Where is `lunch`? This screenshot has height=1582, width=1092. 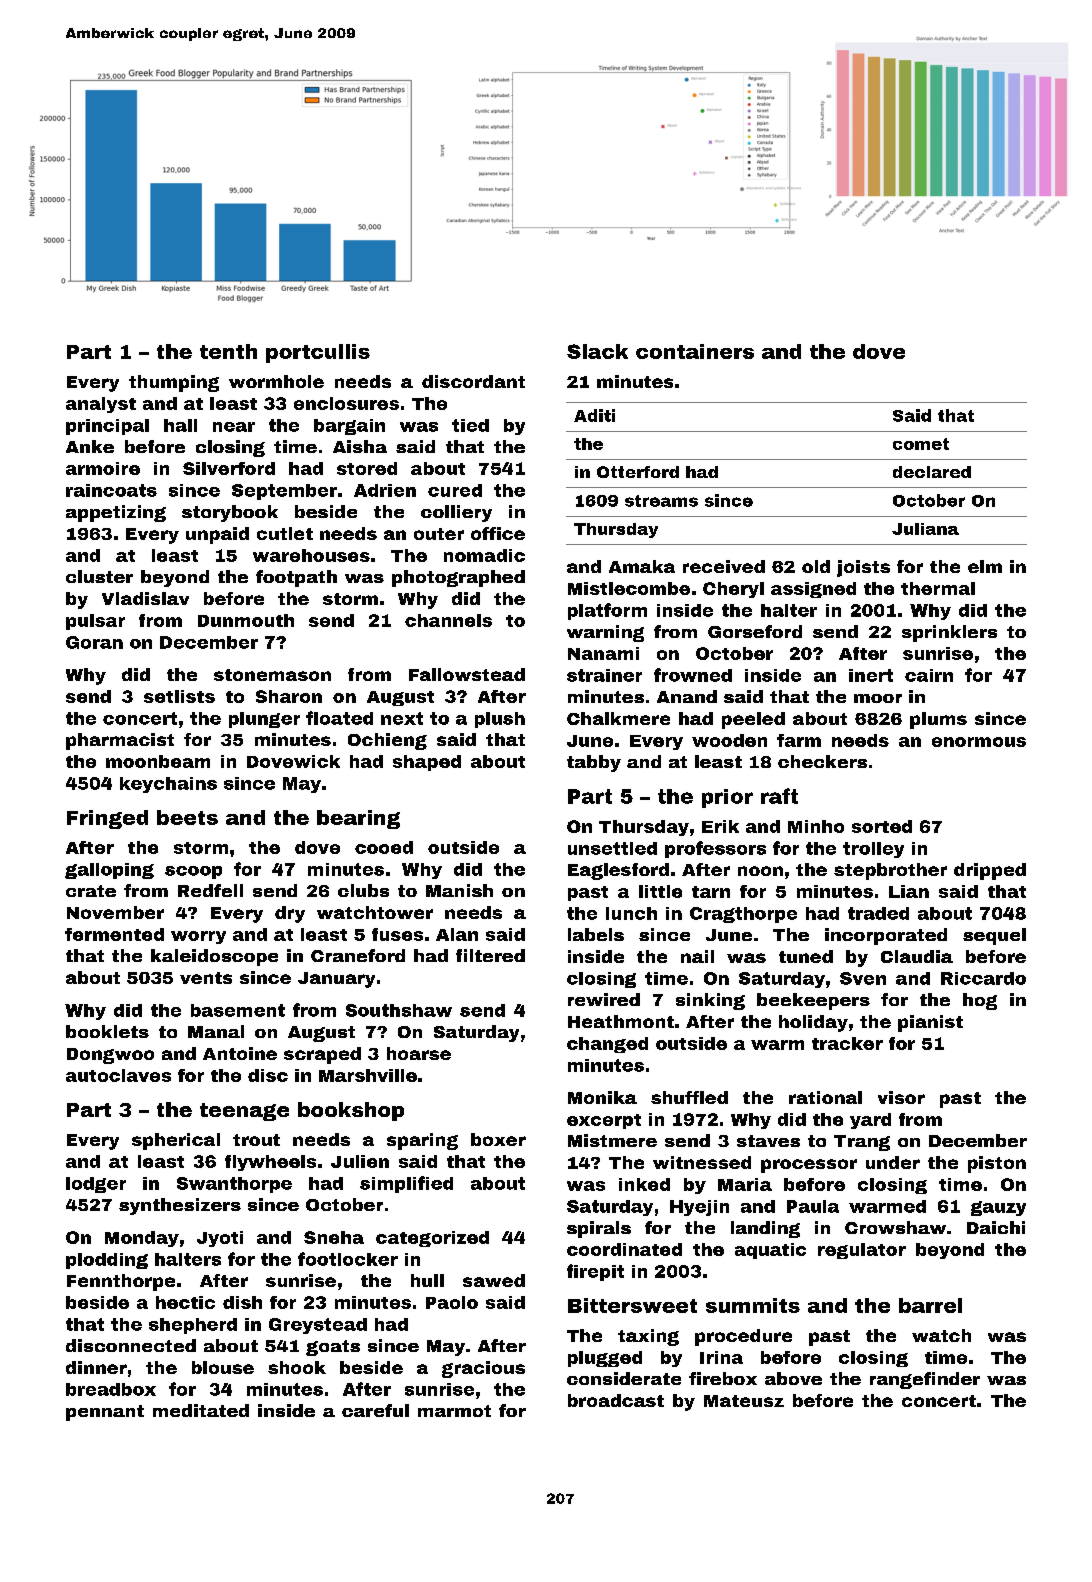
lunch is located at coordinates (631, 913).
